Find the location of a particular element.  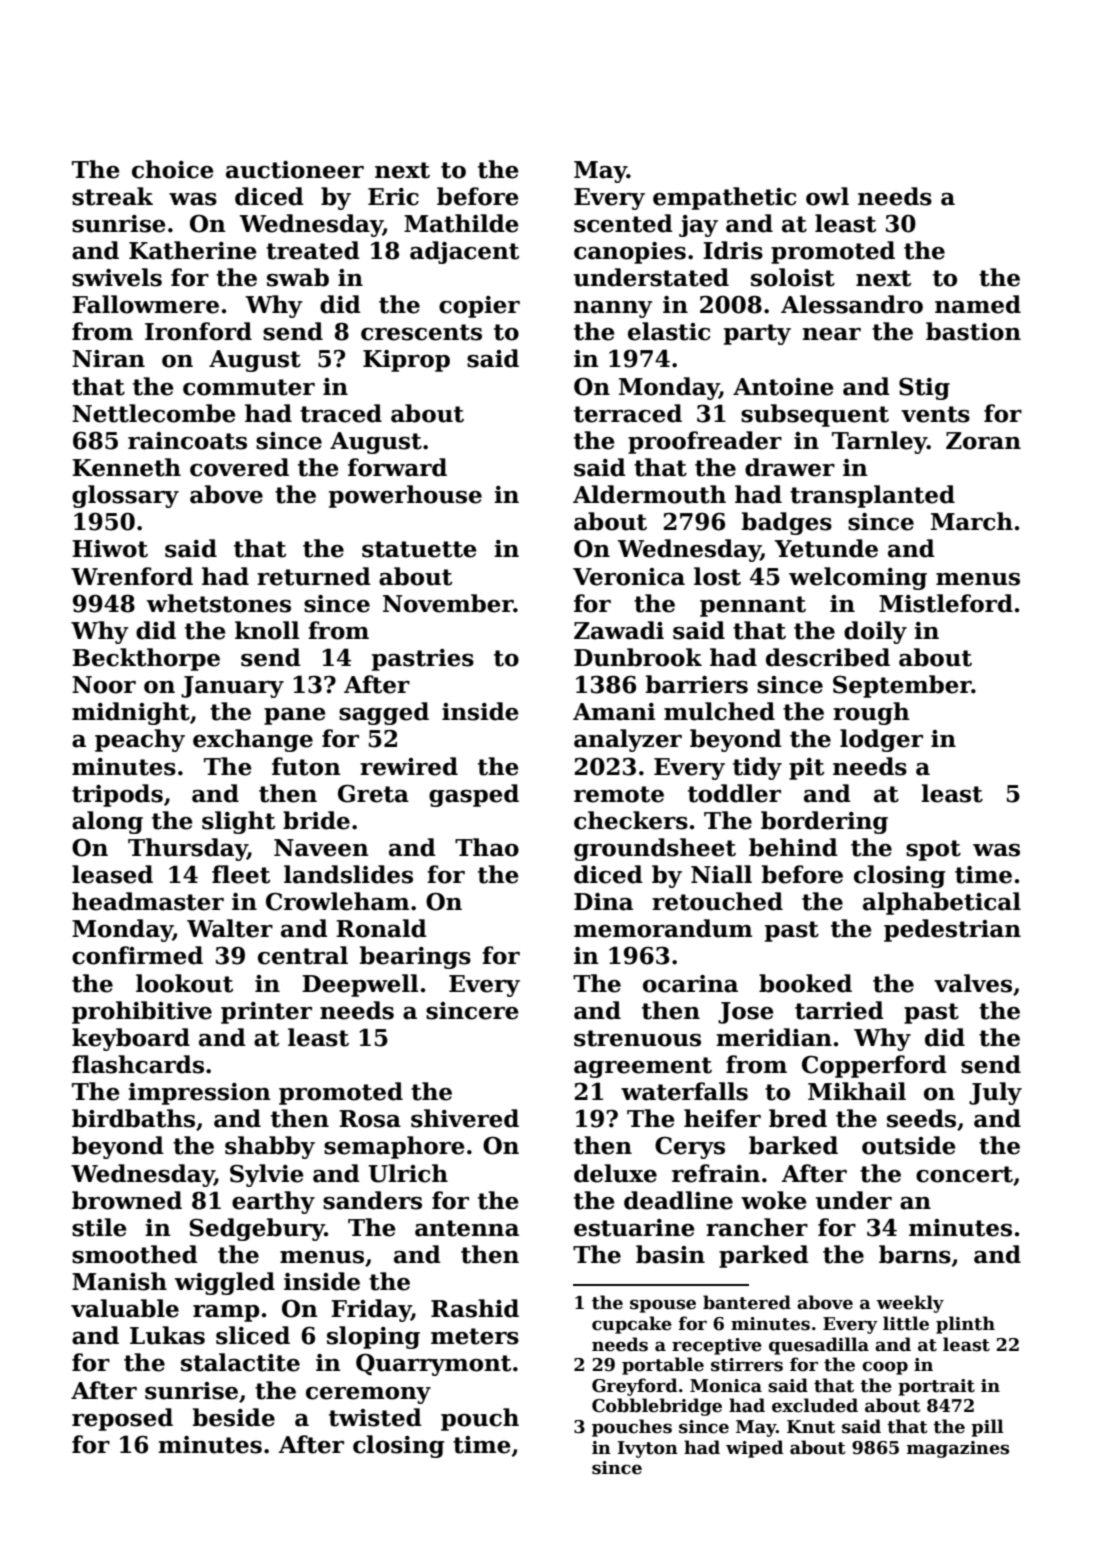

reposed is located at coordinates (122, 1419).
